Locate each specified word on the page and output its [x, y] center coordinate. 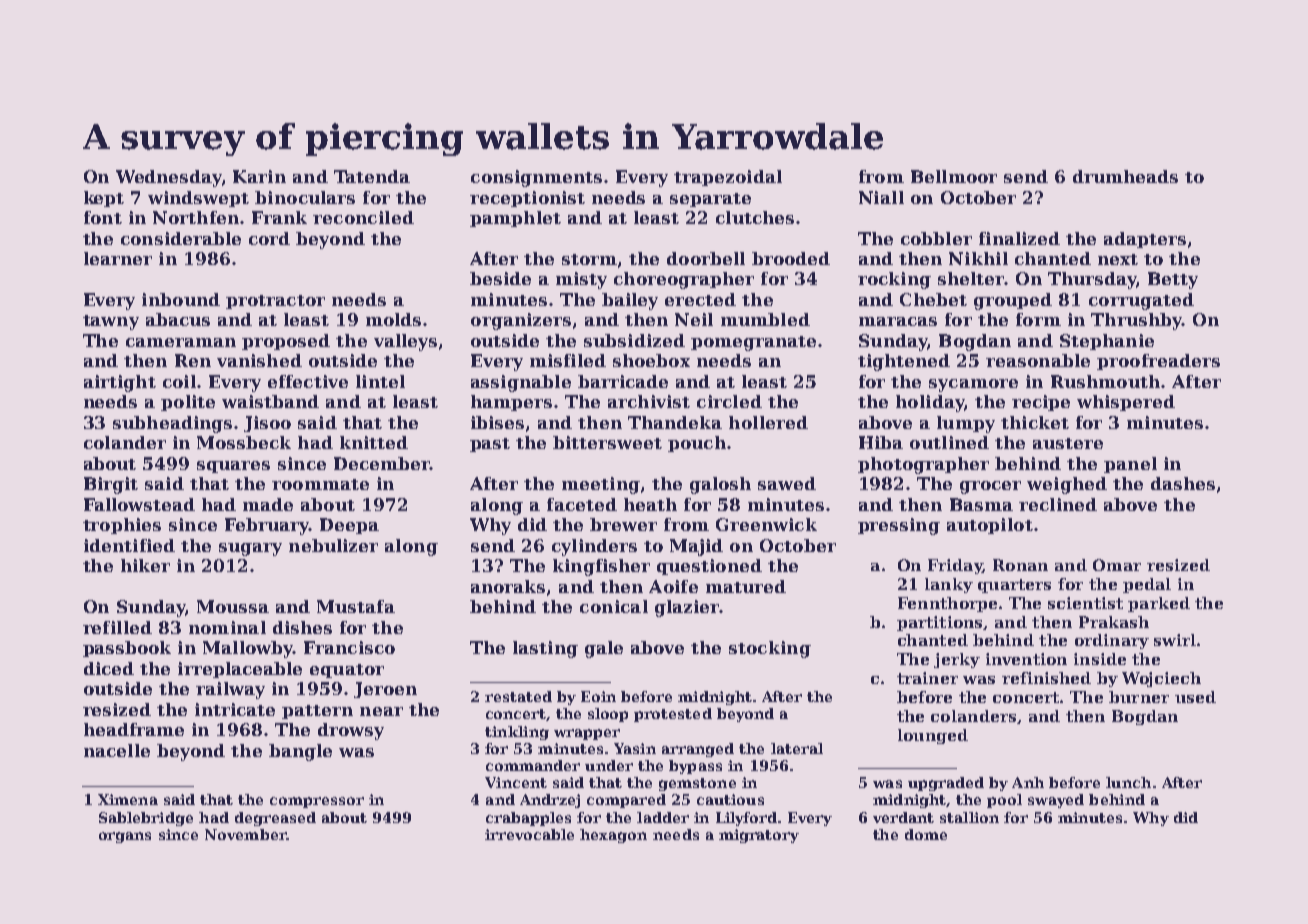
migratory [759, 836]
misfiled [568, 360]
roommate [320, 484]
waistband [270, 401]
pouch [697, 444]
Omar [1117, 565]
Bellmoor [954, 176]
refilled [117, 627]
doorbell [706, 258]
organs [125, 837]
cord [269, 238]
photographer [923, 465]
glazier [687, 608]
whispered [1126, 403]
